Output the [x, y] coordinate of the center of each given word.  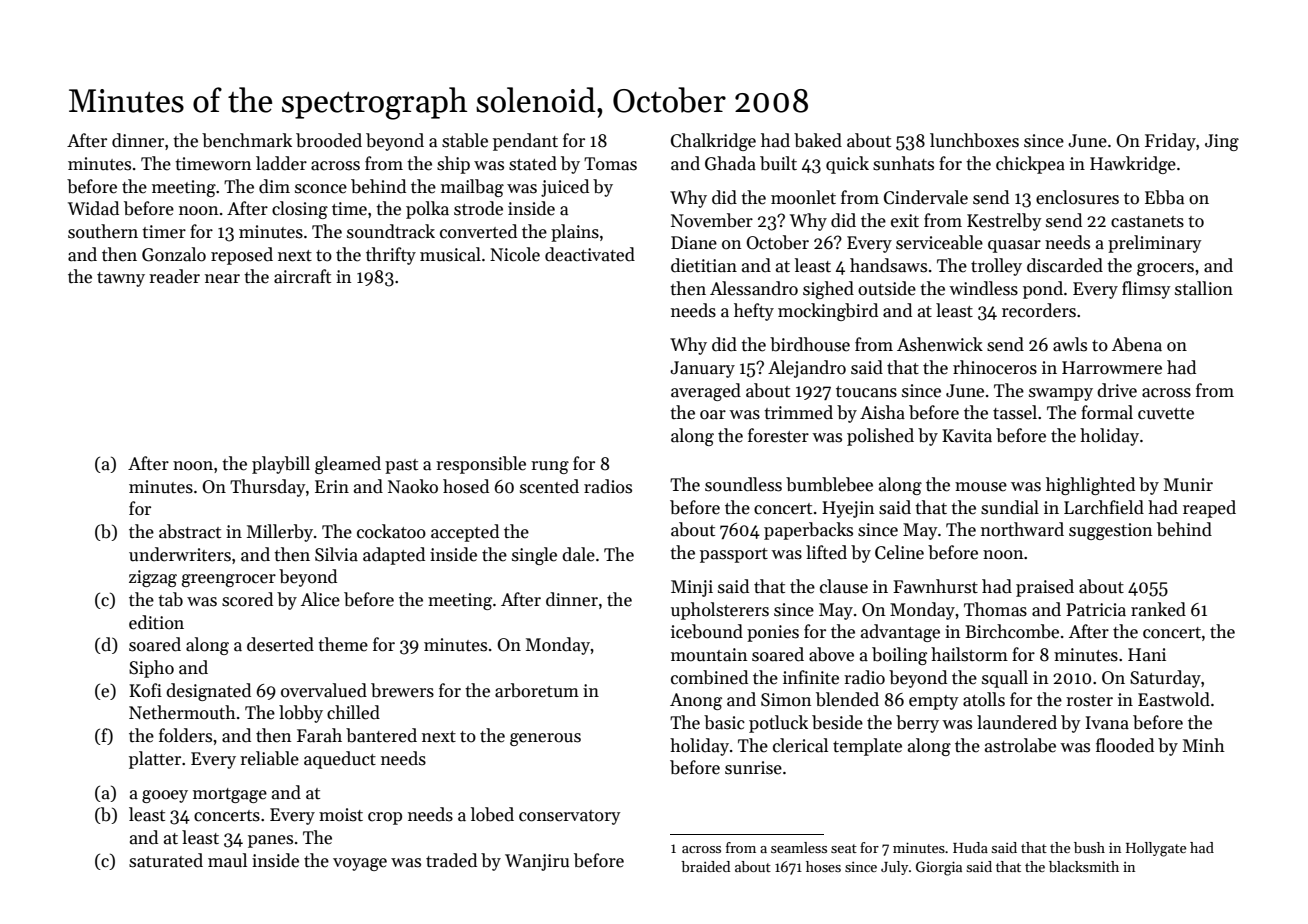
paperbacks [808, 531]
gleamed [348, 465]
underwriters [180, 554]
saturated [166, 860]
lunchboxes [974, 140]
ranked [1158, 609]
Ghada [730, 163]
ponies [773, 633]
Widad [93, 208]
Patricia [1096, 610]
